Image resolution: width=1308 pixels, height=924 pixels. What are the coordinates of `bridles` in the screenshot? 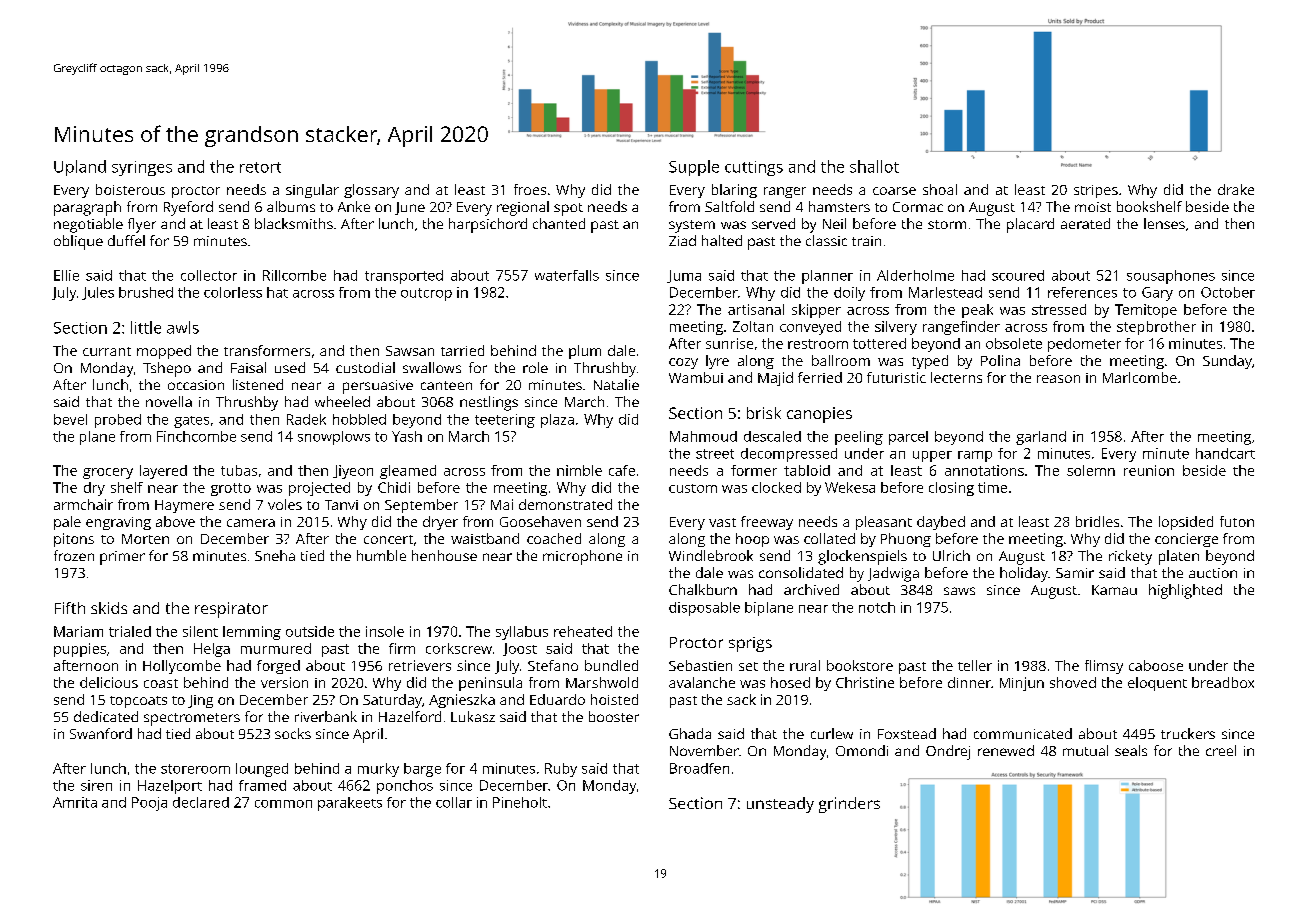 It's located at (1097, 521).
